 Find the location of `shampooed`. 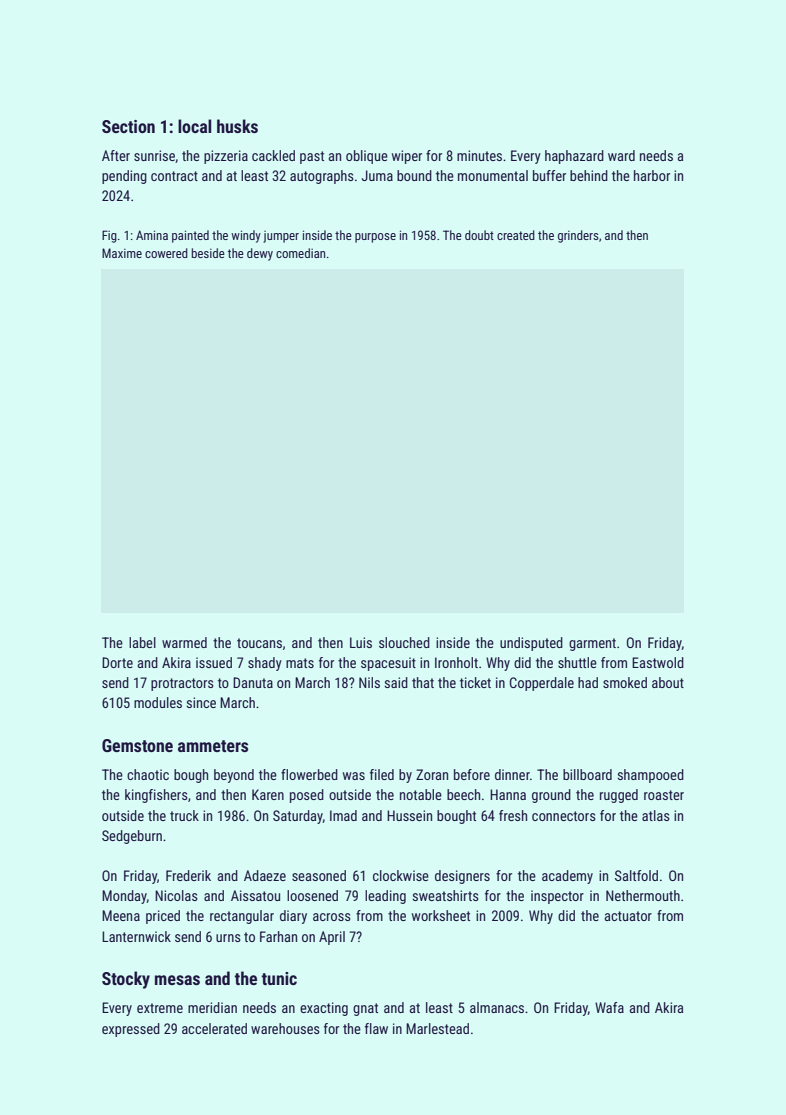

shampooed is located at coordinates (650, 776).
